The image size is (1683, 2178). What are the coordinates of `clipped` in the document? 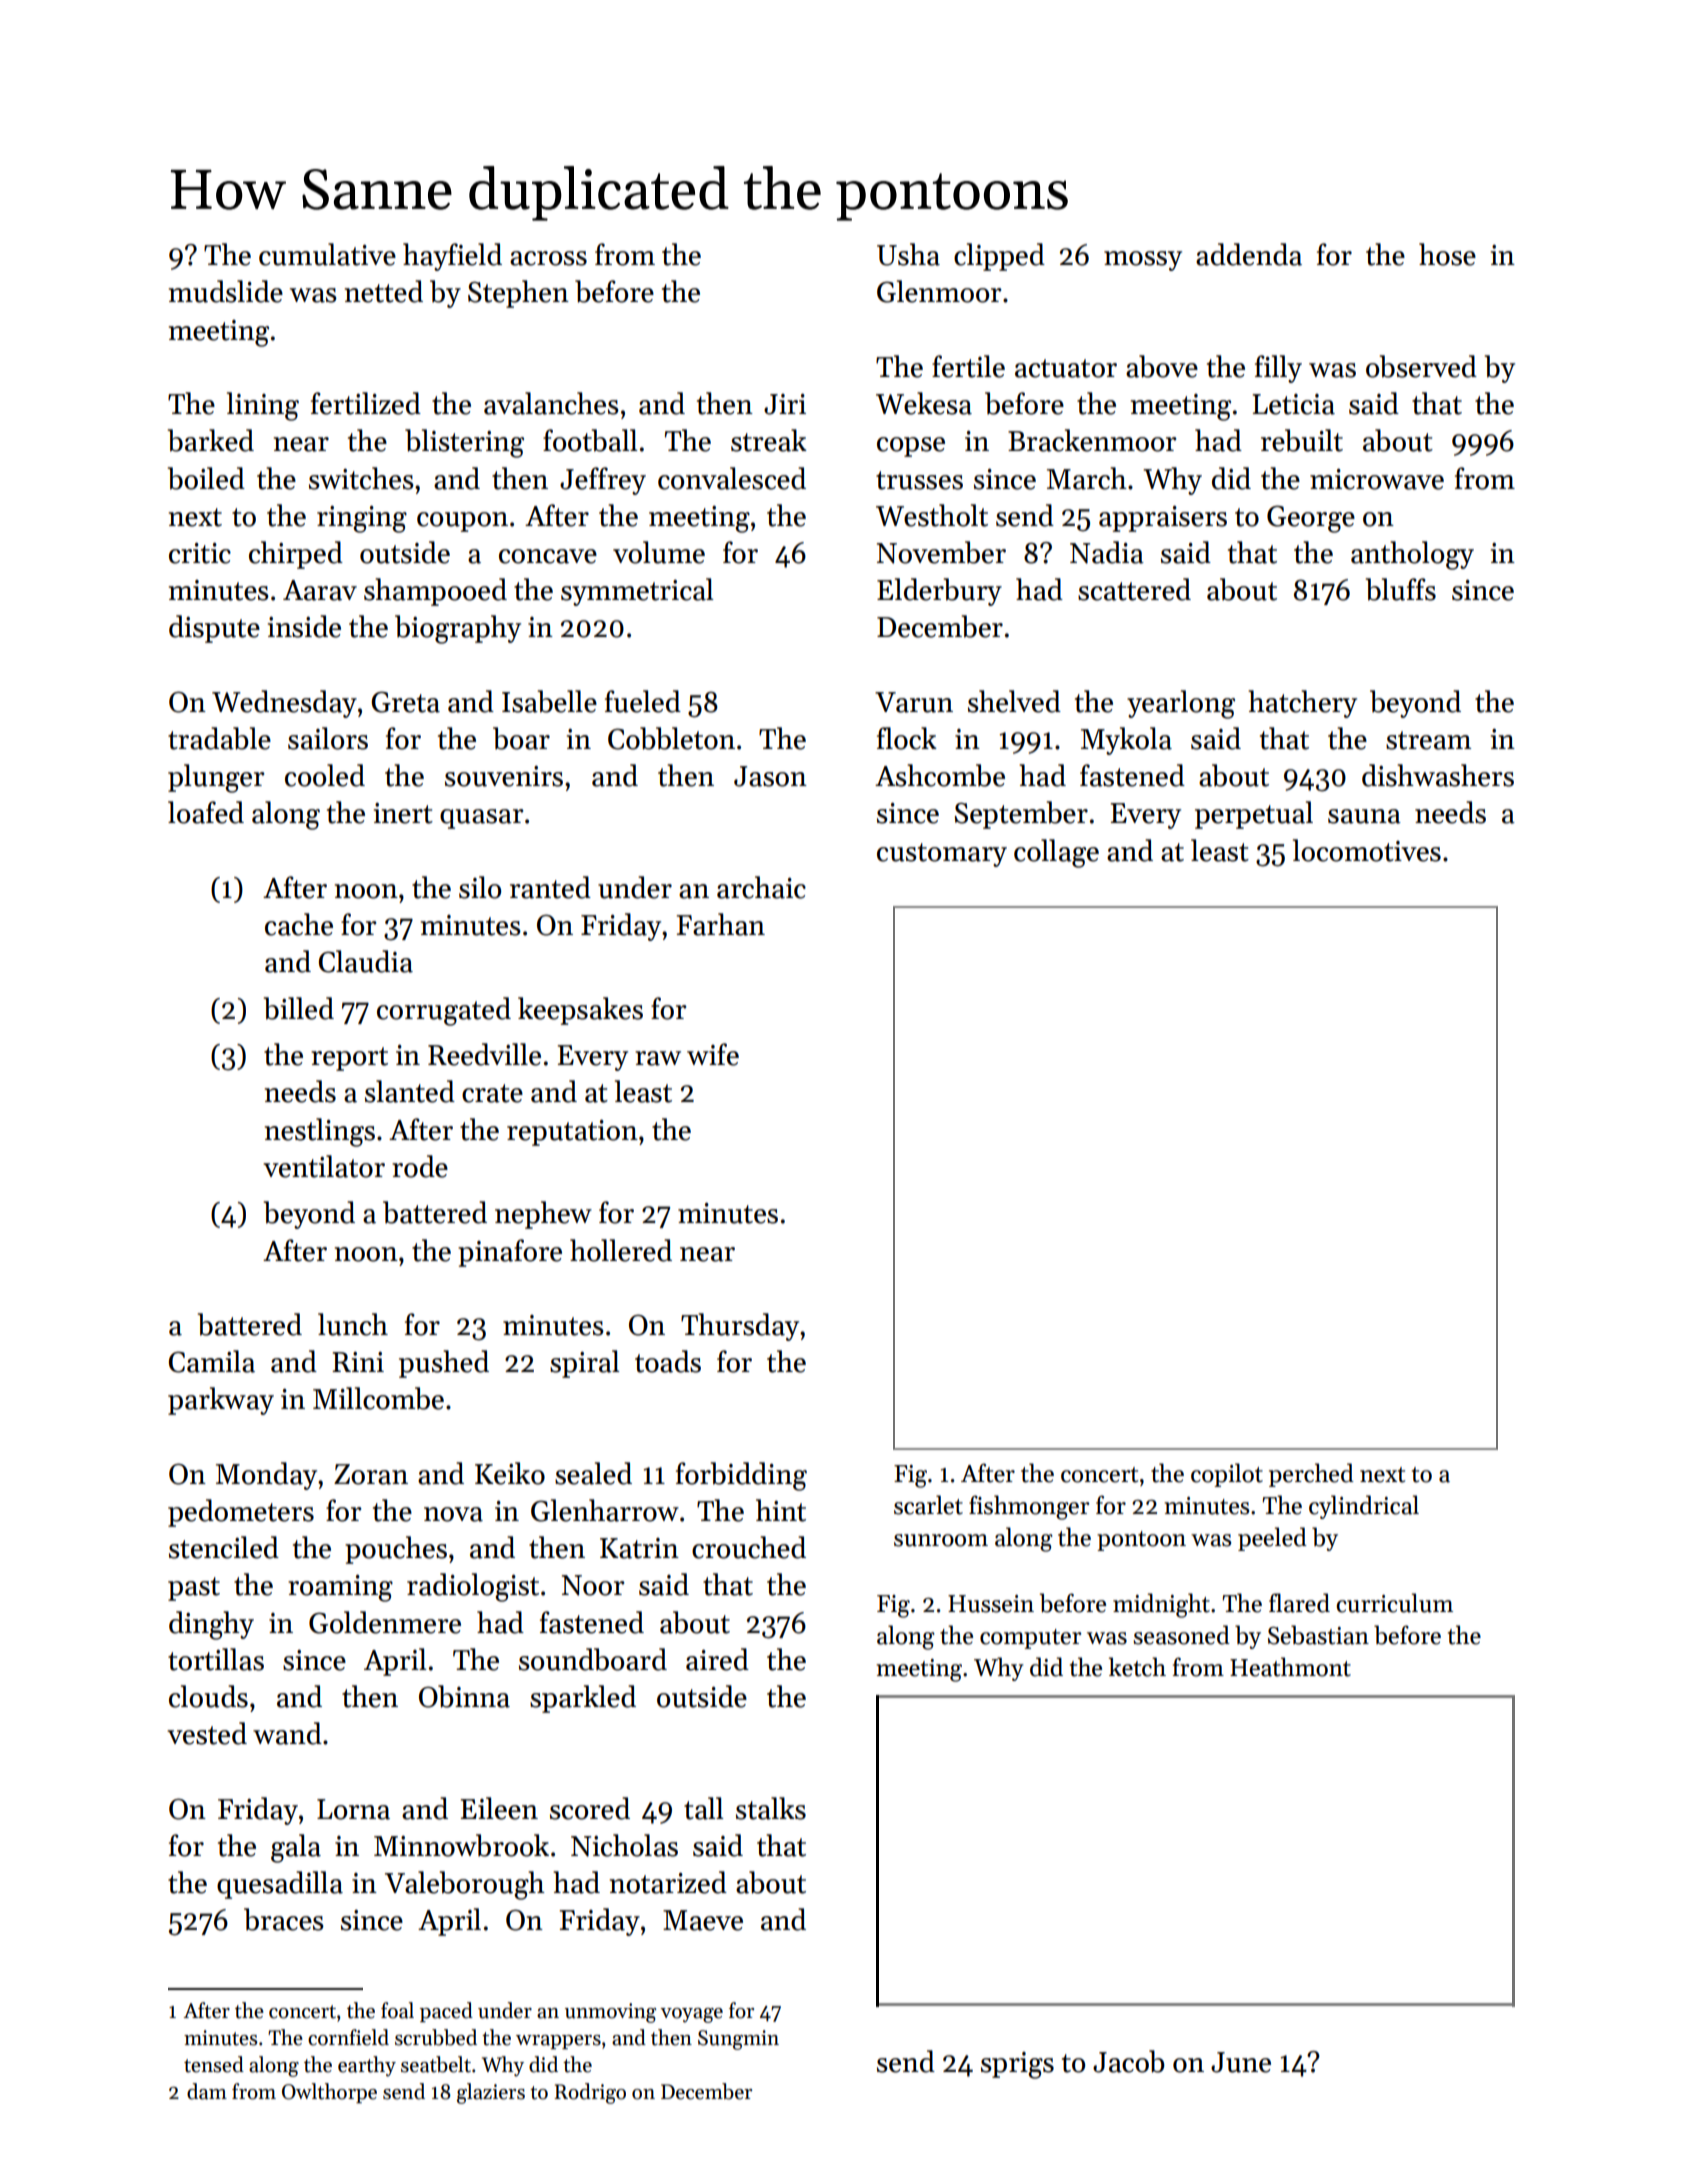 It's located at (999, 257).
